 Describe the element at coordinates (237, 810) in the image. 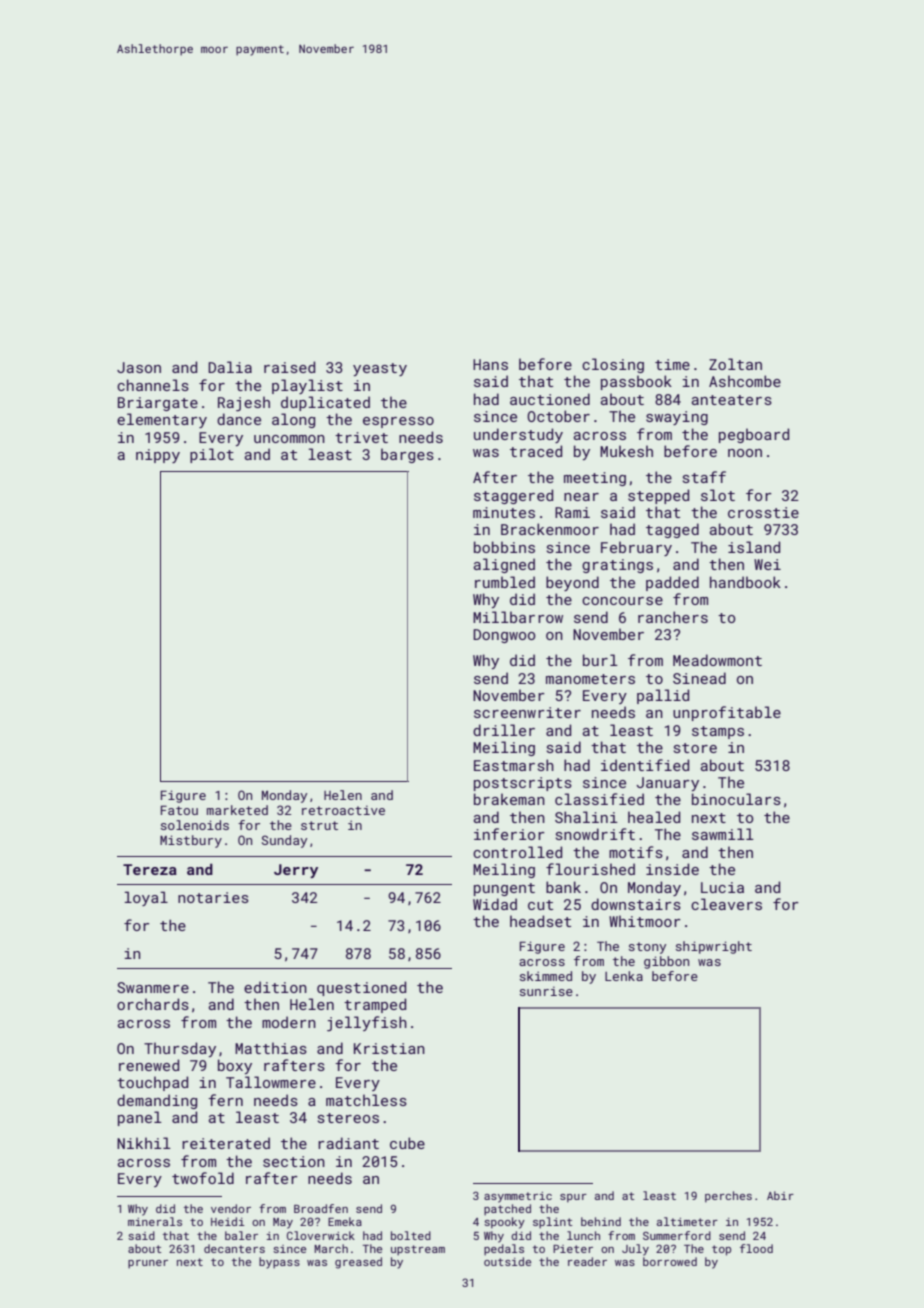

I see `marketed` at that location.
